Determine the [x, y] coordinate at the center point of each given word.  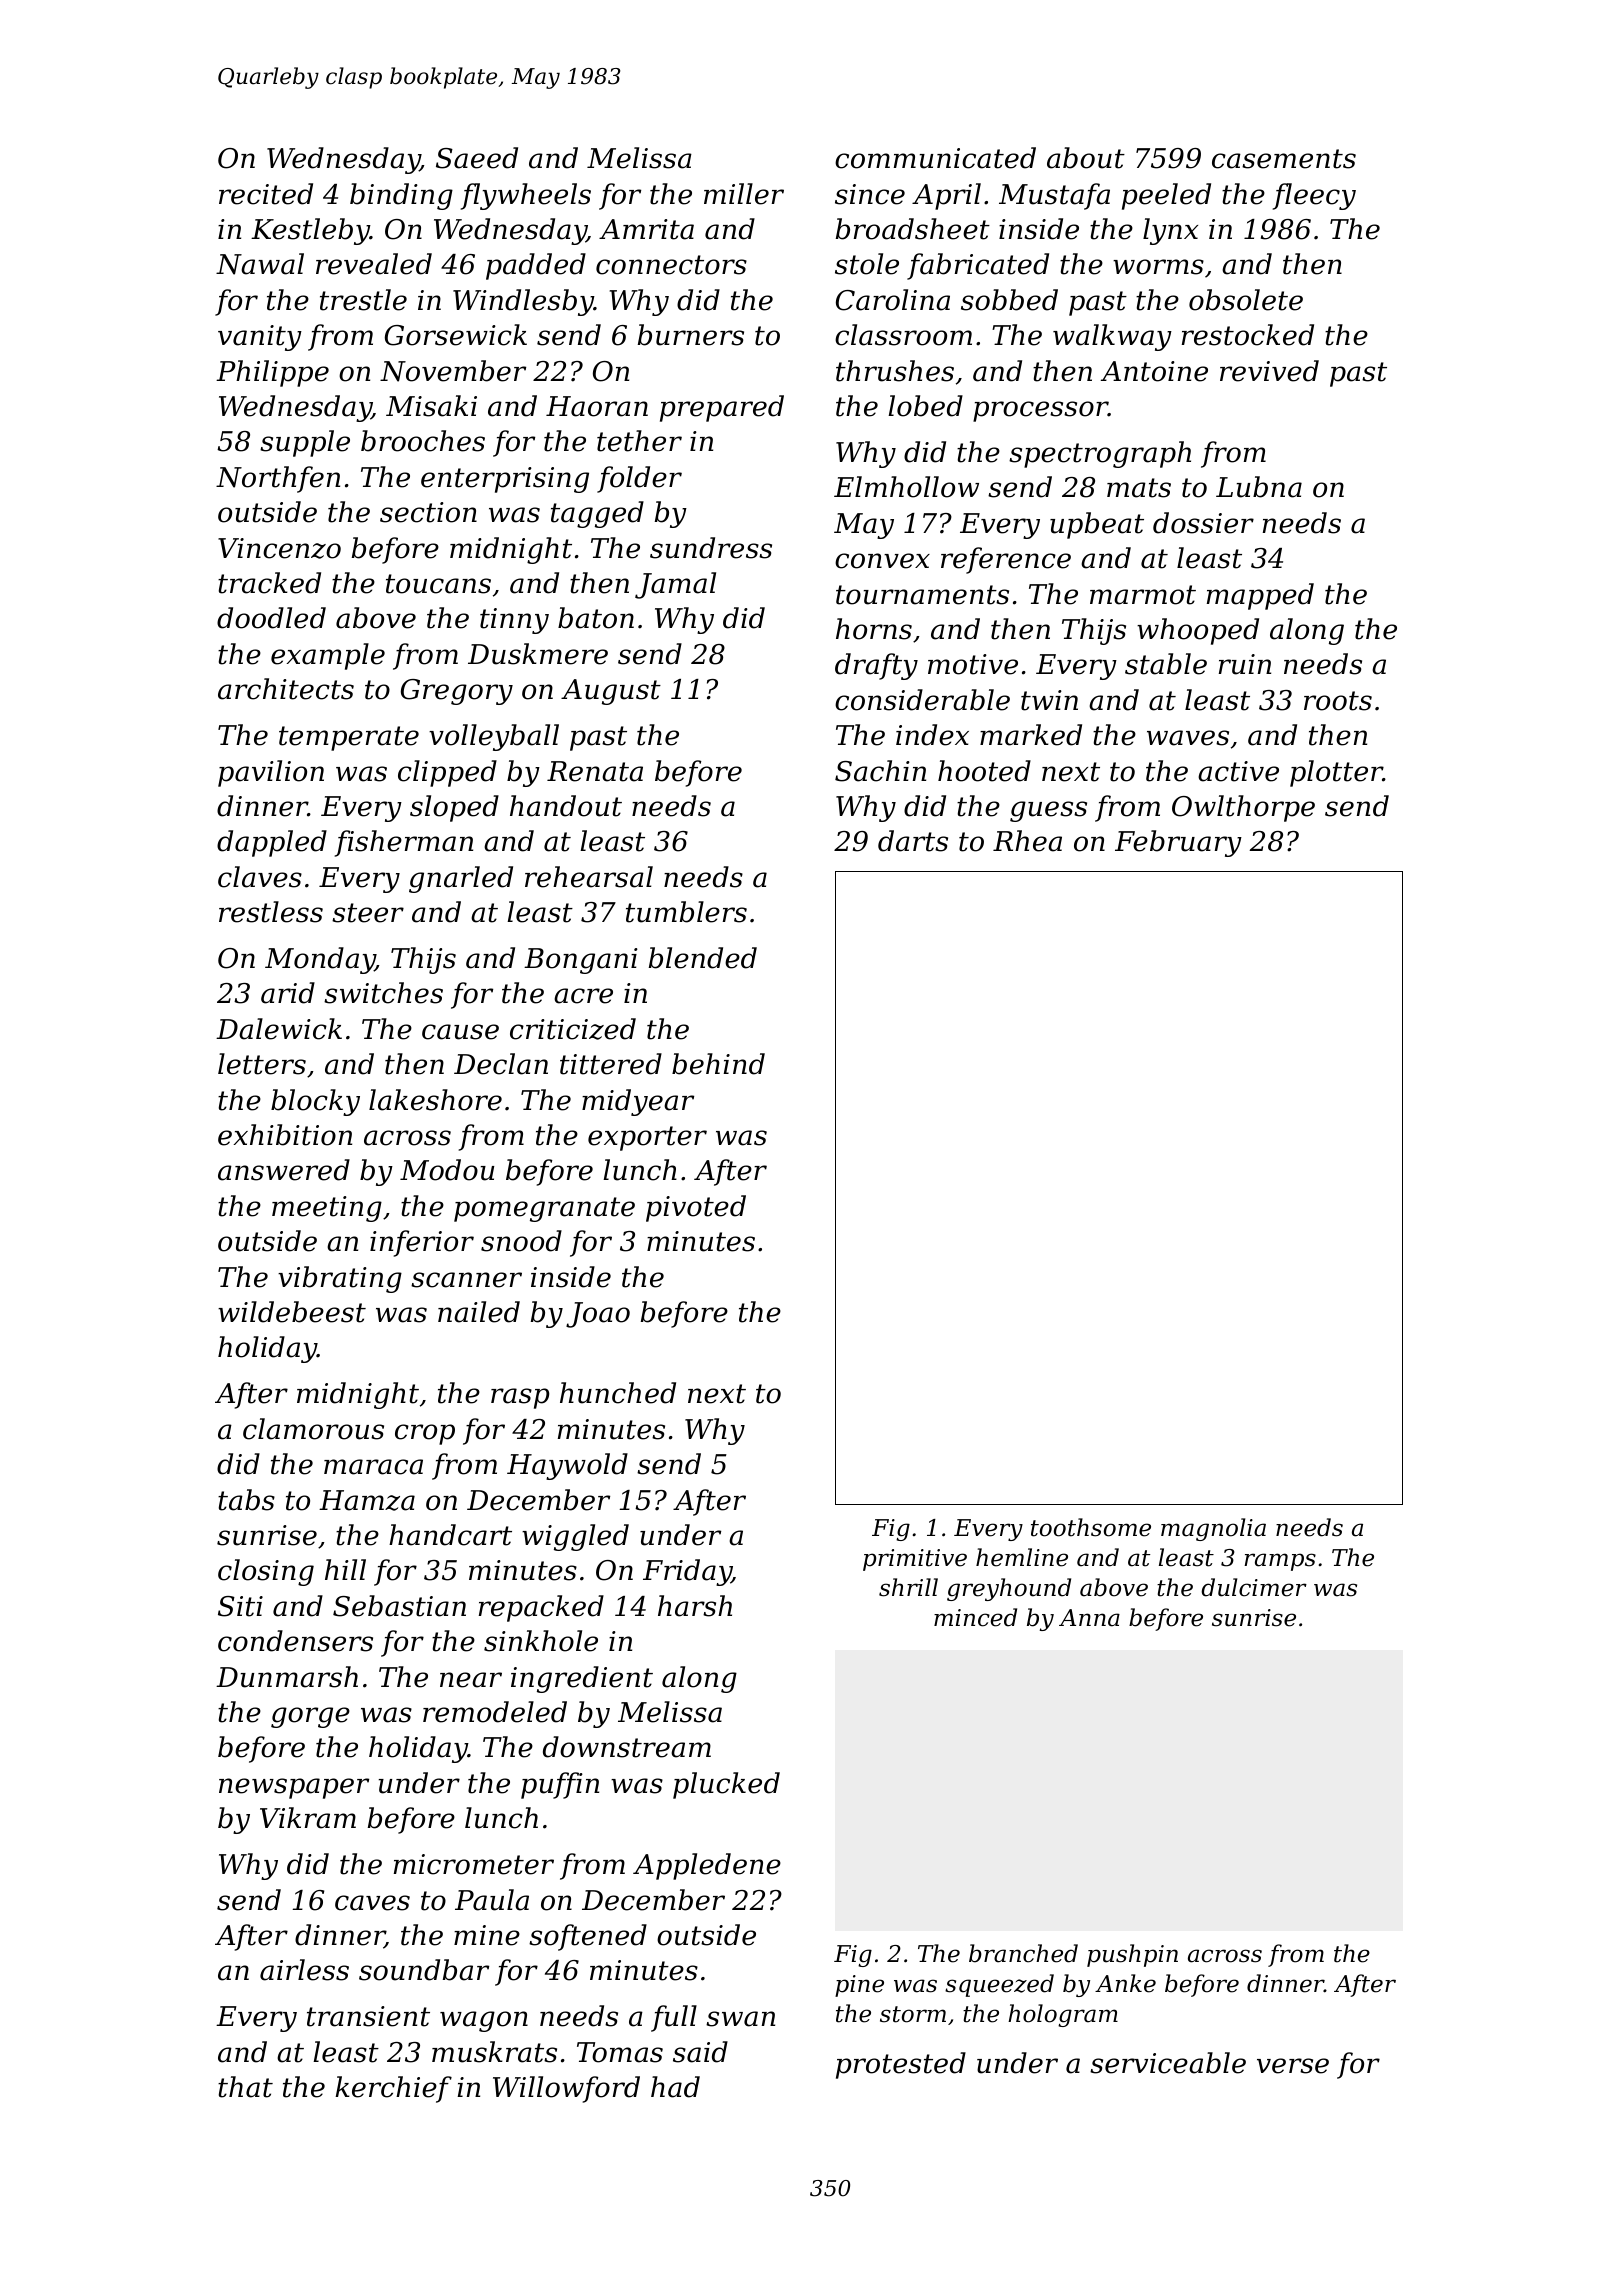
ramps [1280, 1562]
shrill [908, 1587]
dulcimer [1254, 1587]
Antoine [1154, 371]
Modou [447, 1170]
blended [703, 958]
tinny [514, 621]
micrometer [474, 1864]
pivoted [696, 1208]
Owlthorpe [1243, 808]
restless [271, 912]
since [870, 194]
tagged [597, 514]
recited [266, 194]
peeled [1166, 196]
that [245, 2087]
